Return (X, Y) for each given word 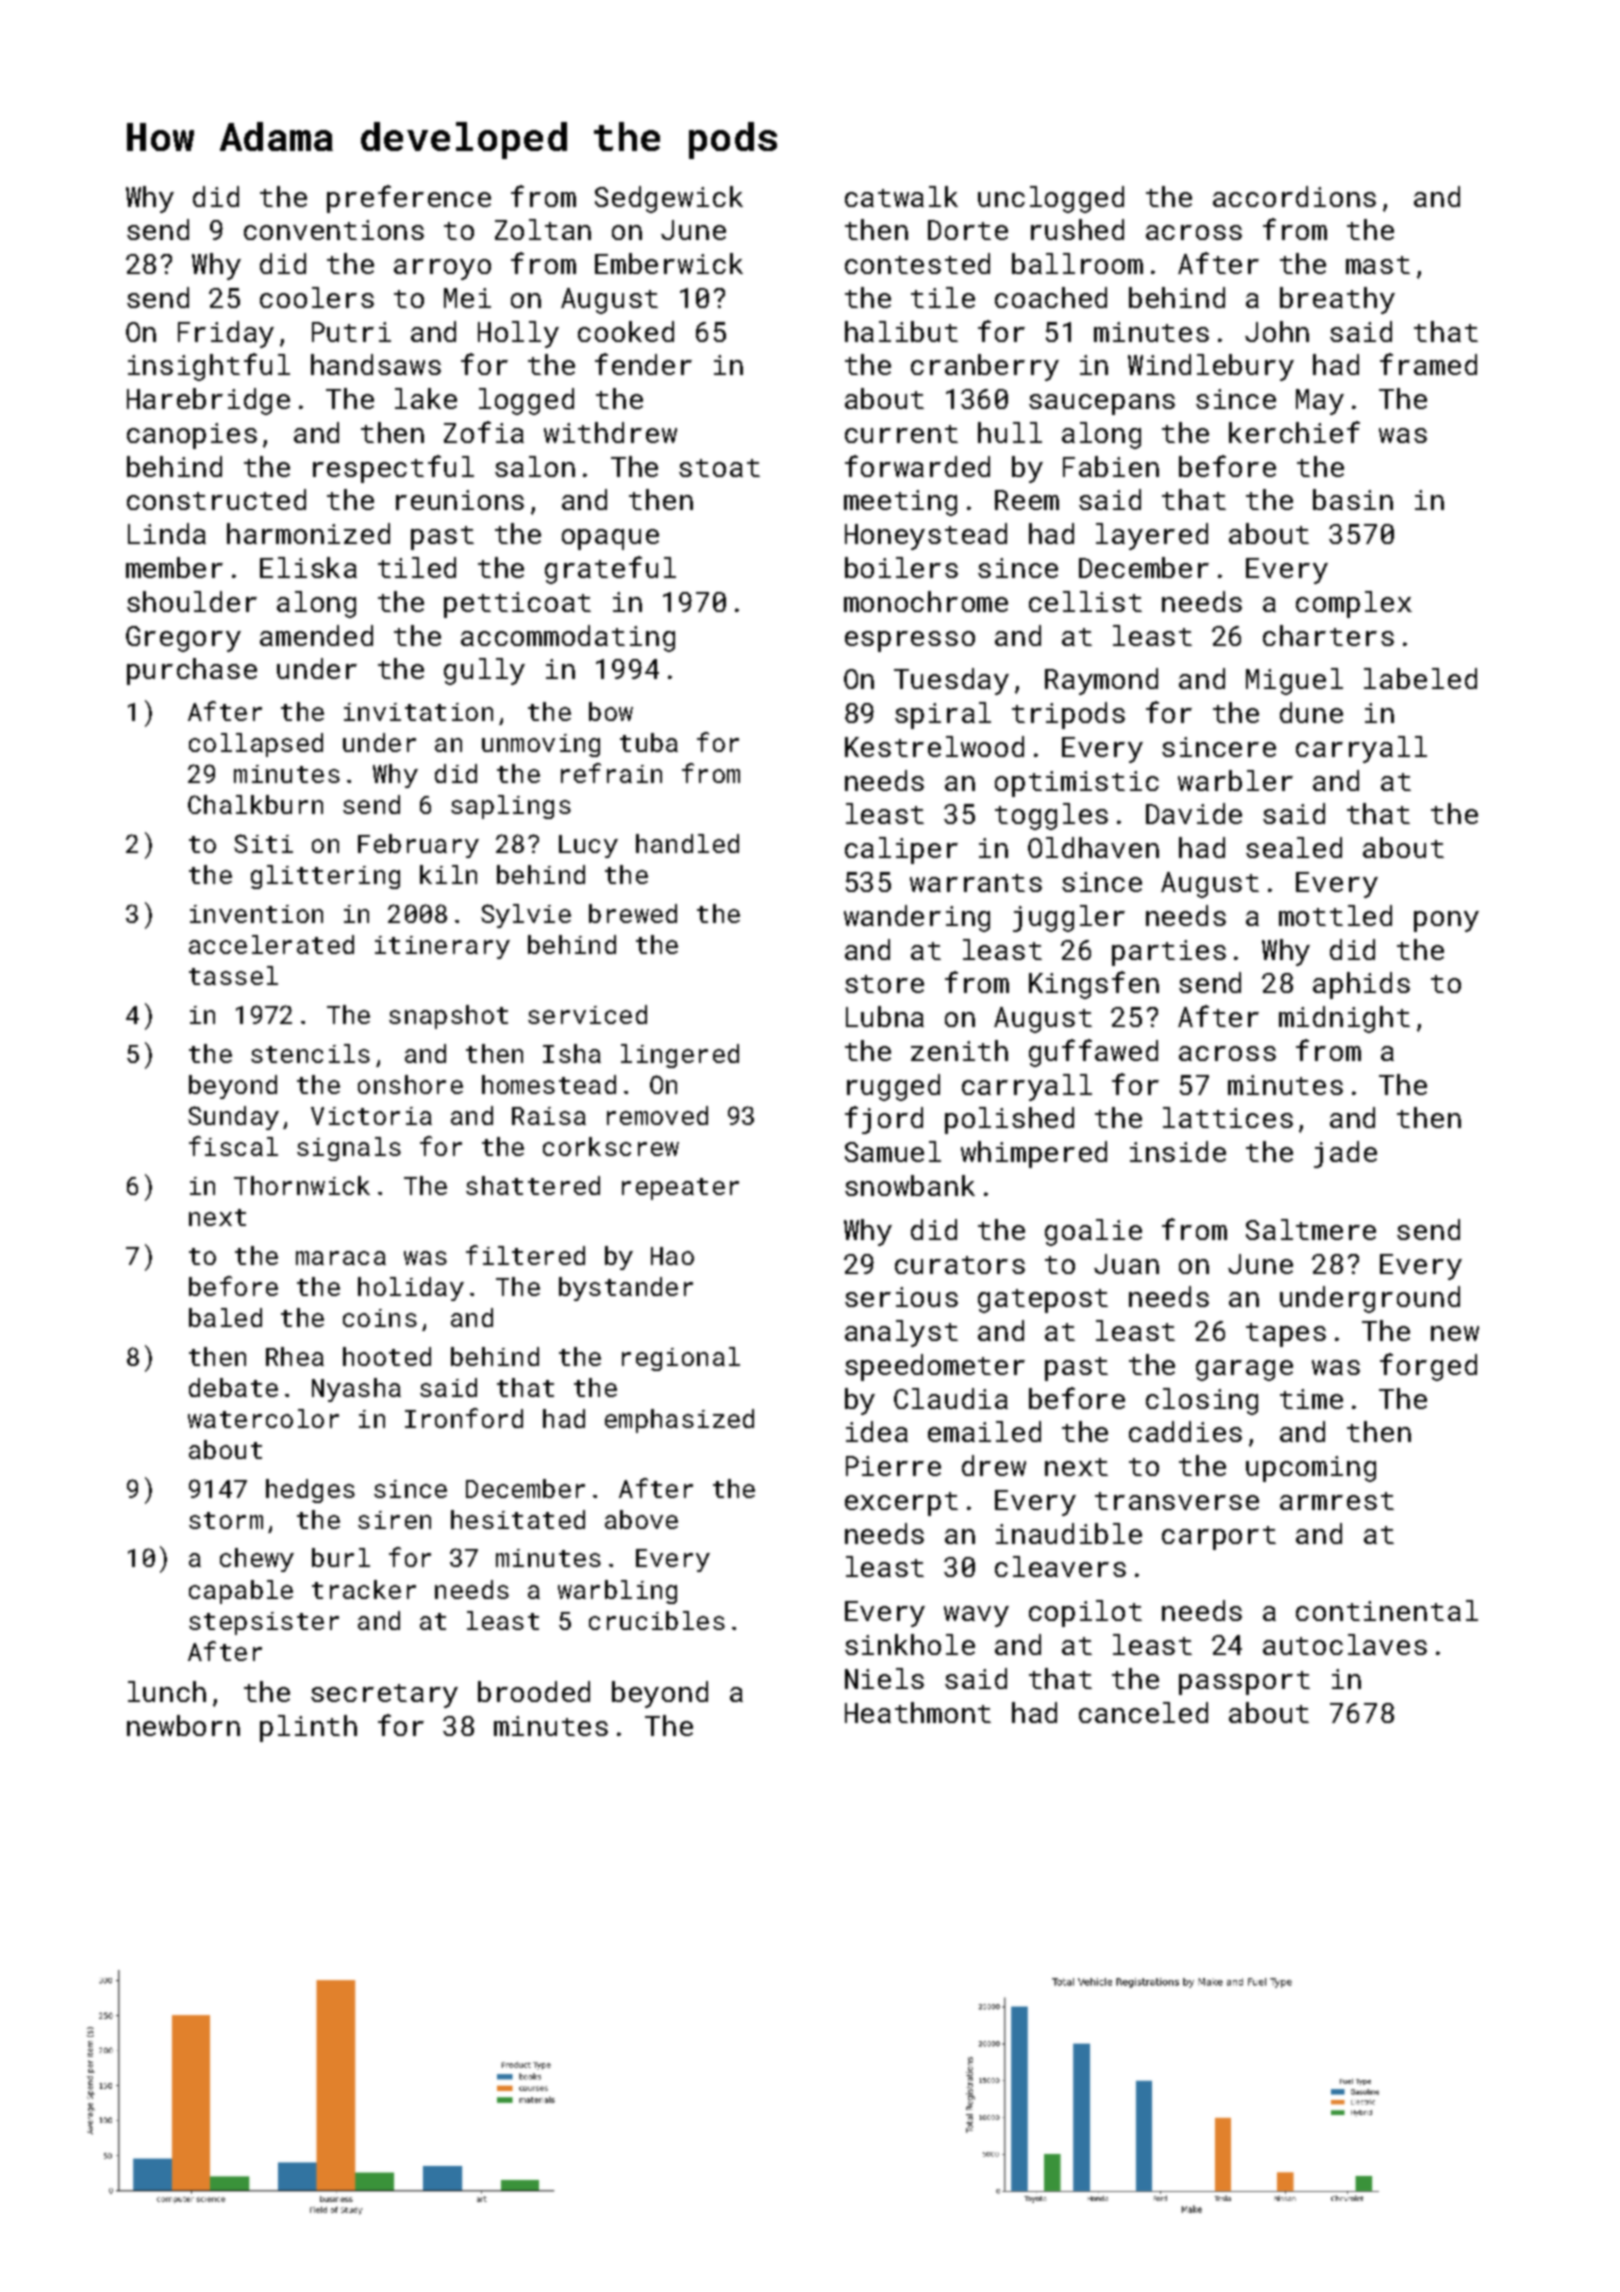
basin (1353, 499)
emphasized (679, 1421)
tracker (364, 1589)
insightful (209, 367)
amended (316, 635)
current (901, 434)
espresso (910, 641)
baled (225, 1317)
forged (1428, 1367)
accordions (1294, 196)
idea (877, 1431)
